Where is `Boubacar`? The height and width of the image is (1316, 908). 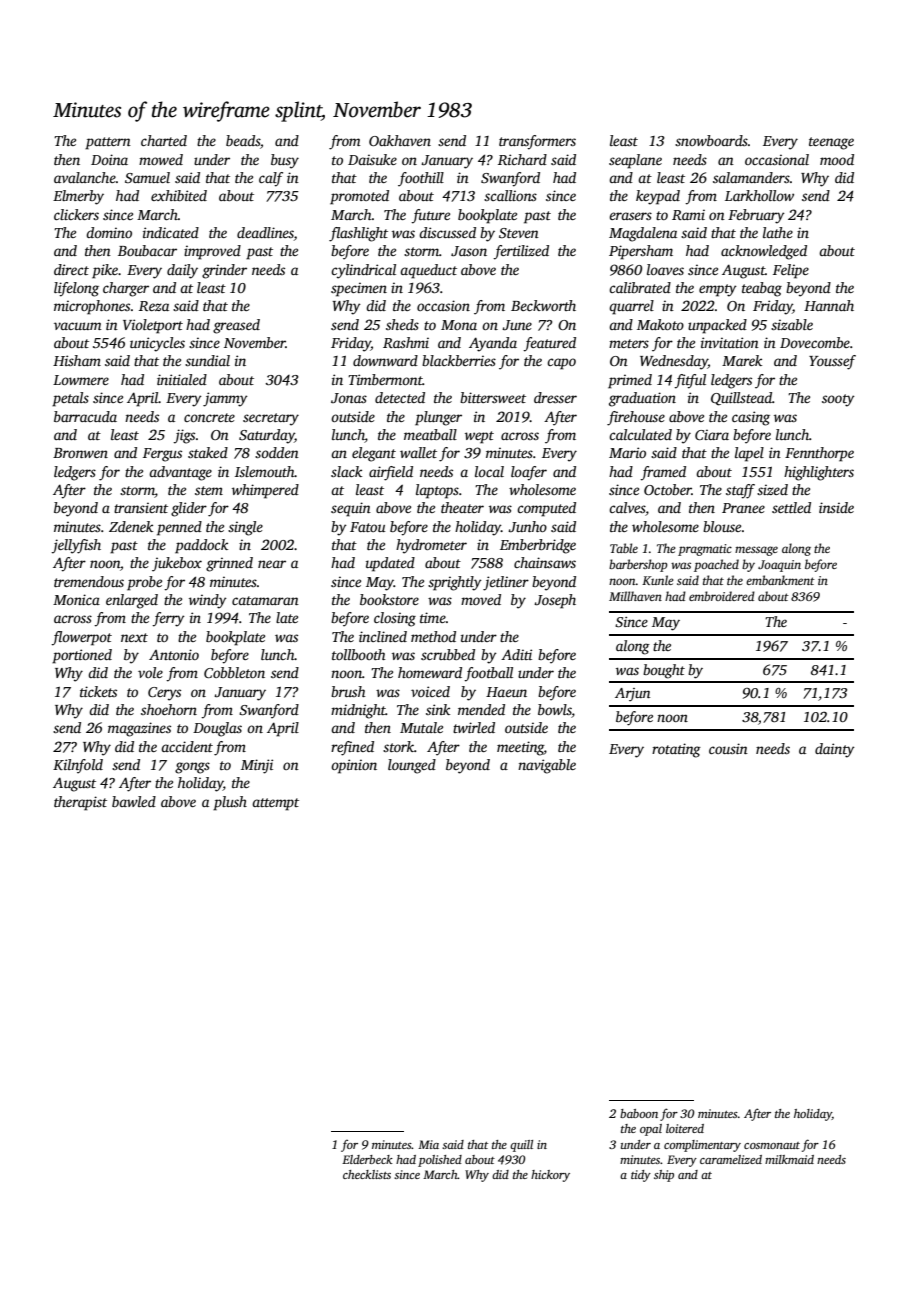
Boubacar is located at coordinates (147, 250).
